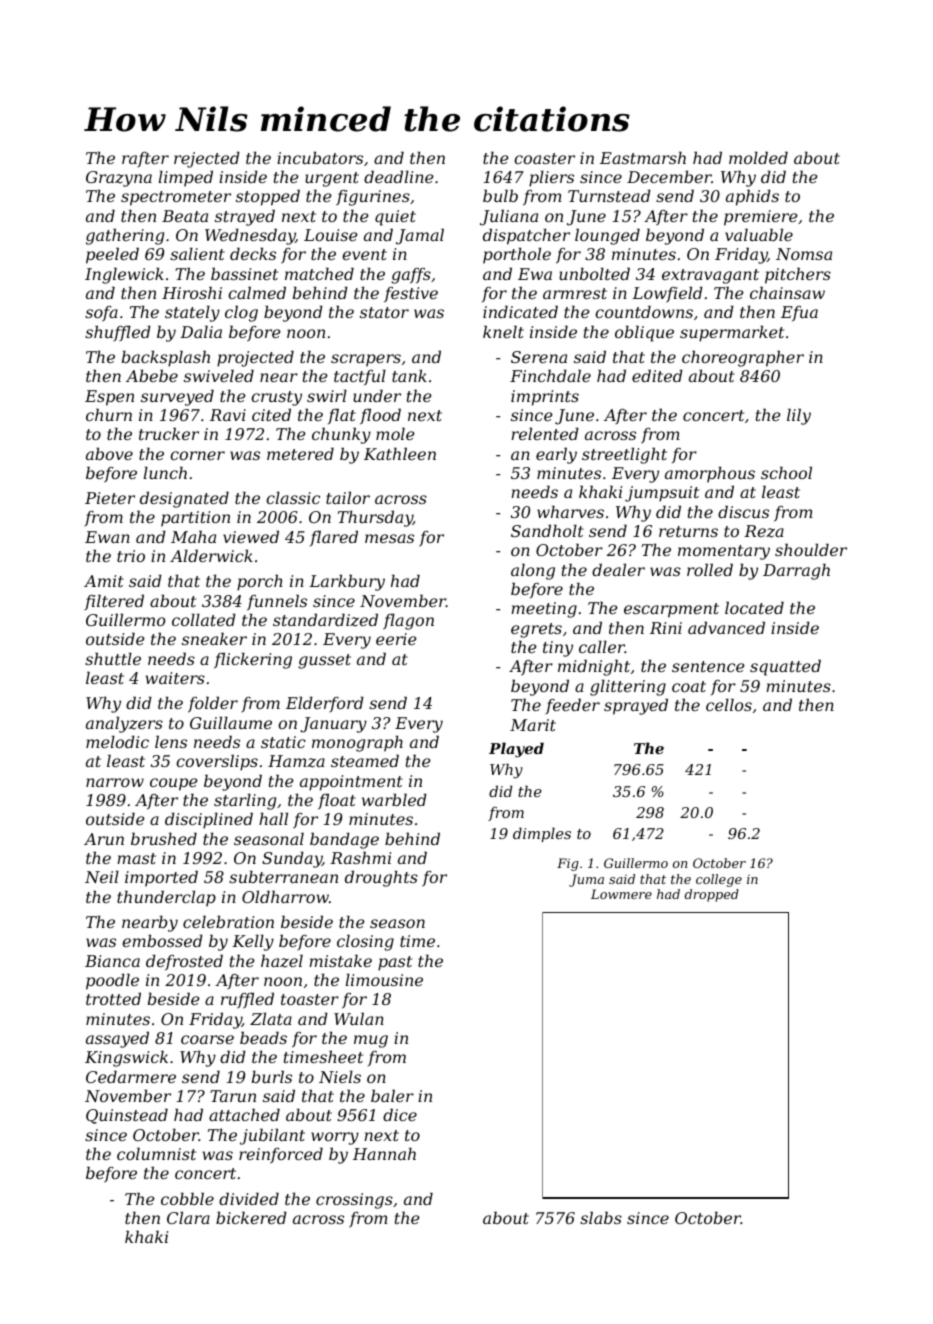 This image has height=1324, width=933. What do you see at coordinates (547, 530) in the image?
I see `Sandholt` at bounding box center [547, 530].
